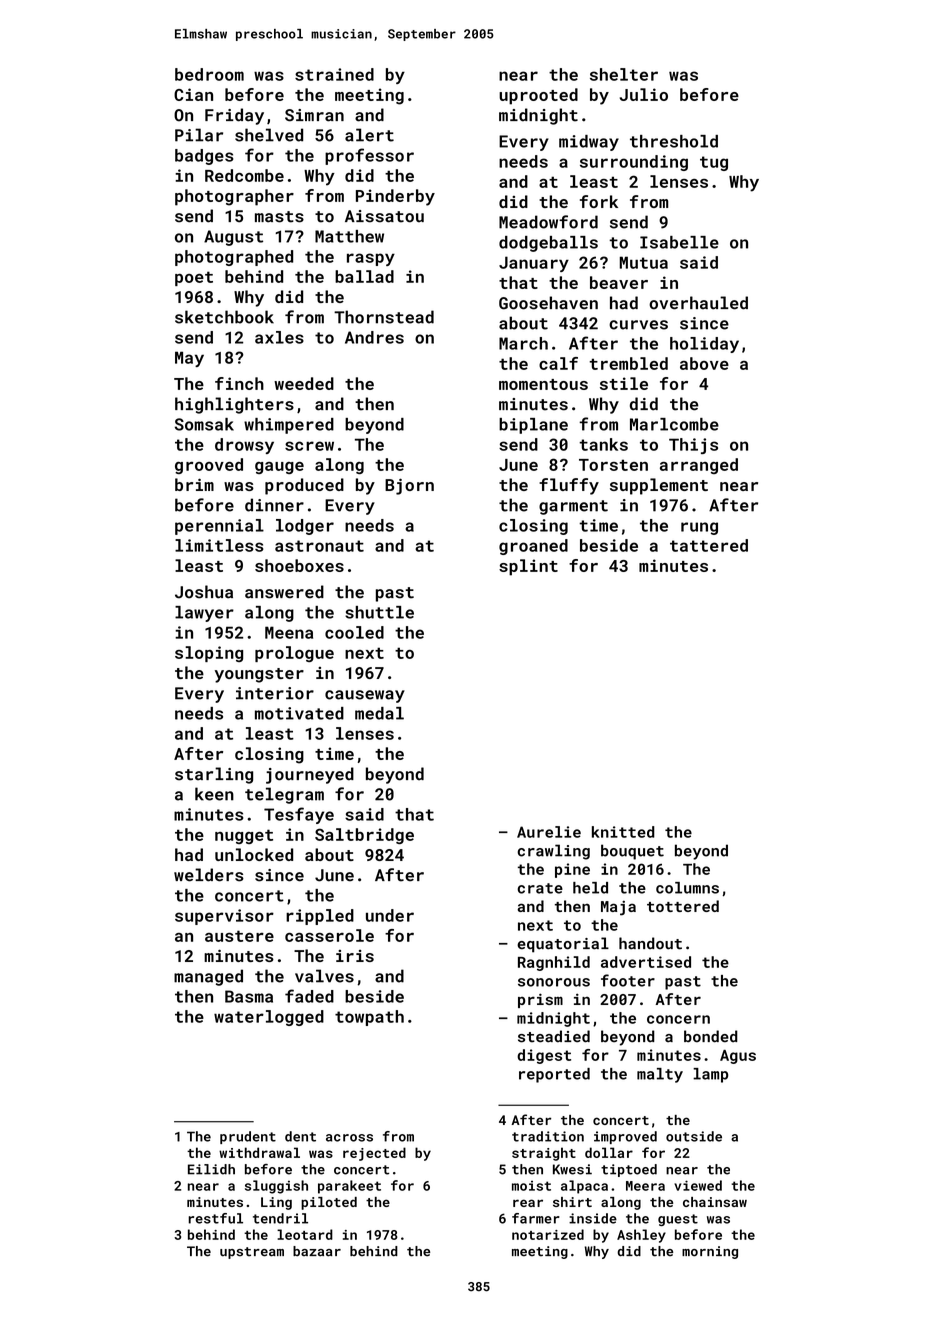 The height and width of the screenshot is (1326, 935). I want to click on shelter, so click(624, 74).
